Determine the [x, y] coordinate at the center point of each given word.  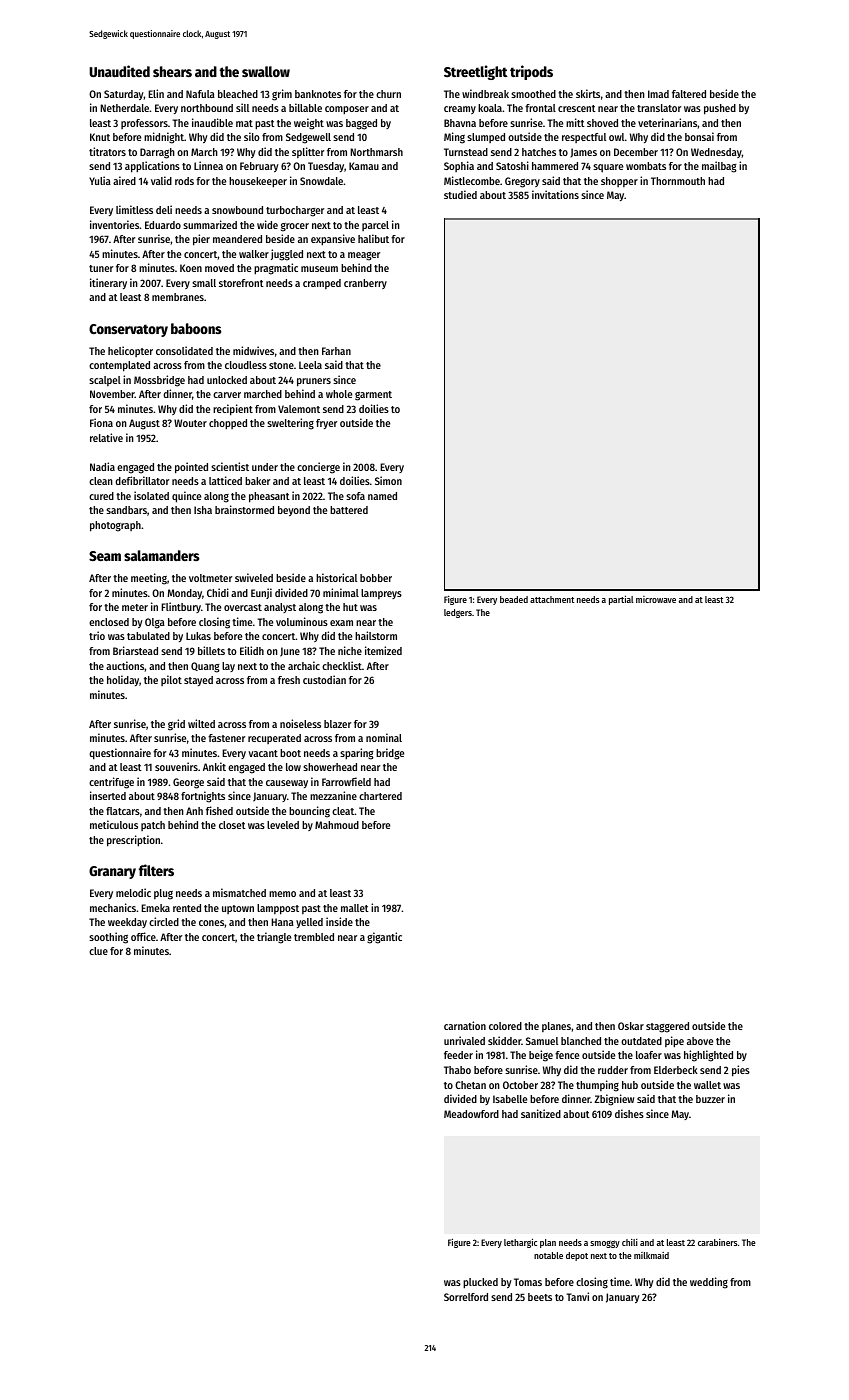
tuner [101, 268]
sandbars [126, 510]
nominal [384, 737]
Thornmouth [678, 181]
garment [373, 396]
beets [540, 1297]
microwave [656, 599]
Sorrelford [466, 1297]
